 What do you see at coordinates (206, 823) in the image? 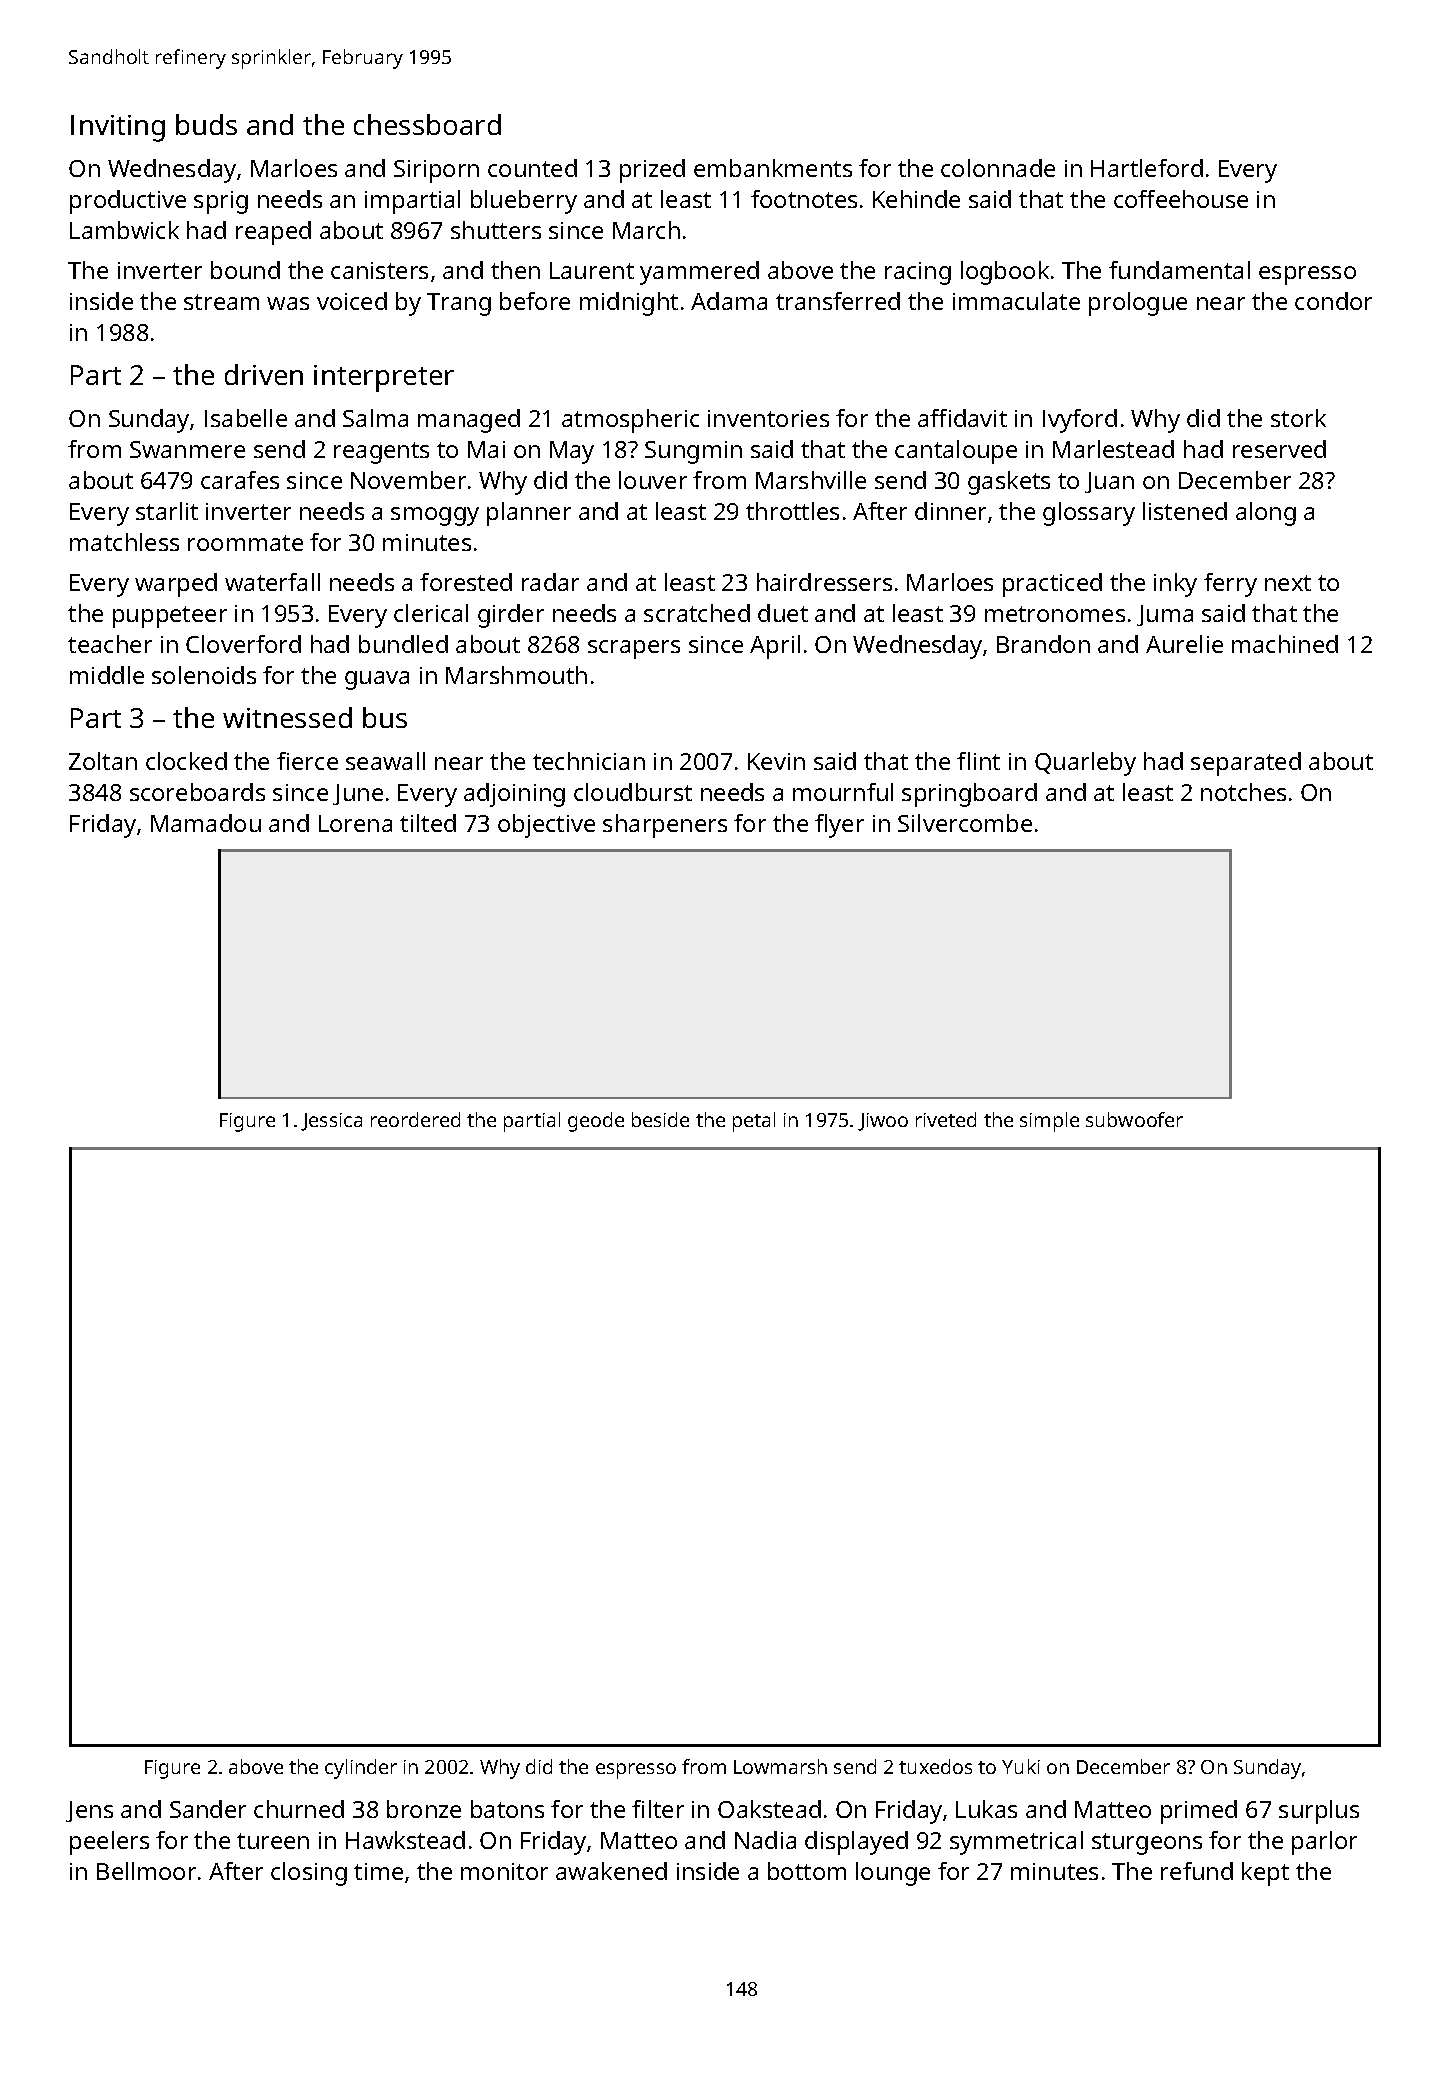
I see `Mamadou` at bounding box center [206, 823].
